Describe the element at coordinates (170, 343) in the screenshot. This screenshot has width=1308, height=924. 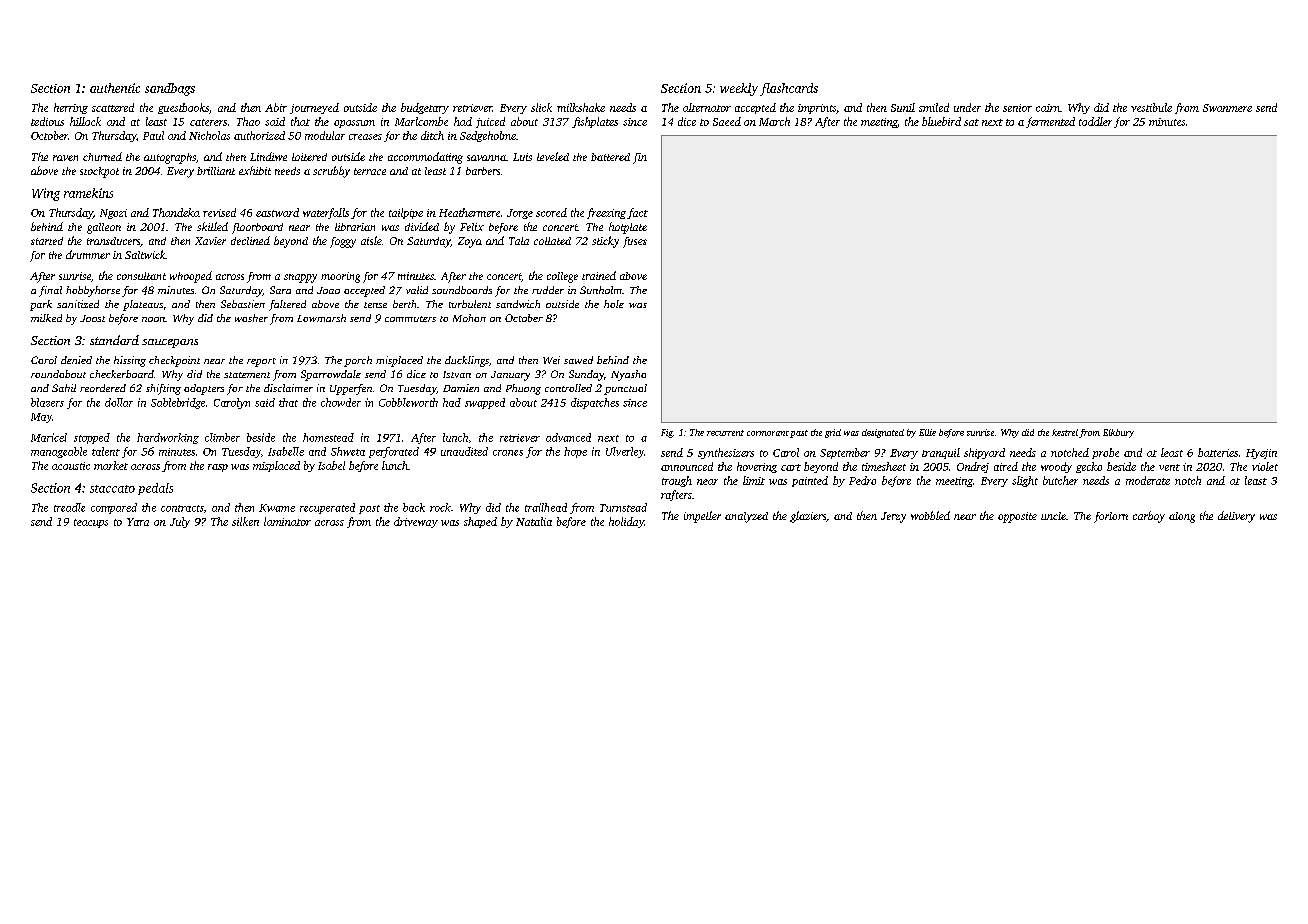
I see `saucepans` at that location.
